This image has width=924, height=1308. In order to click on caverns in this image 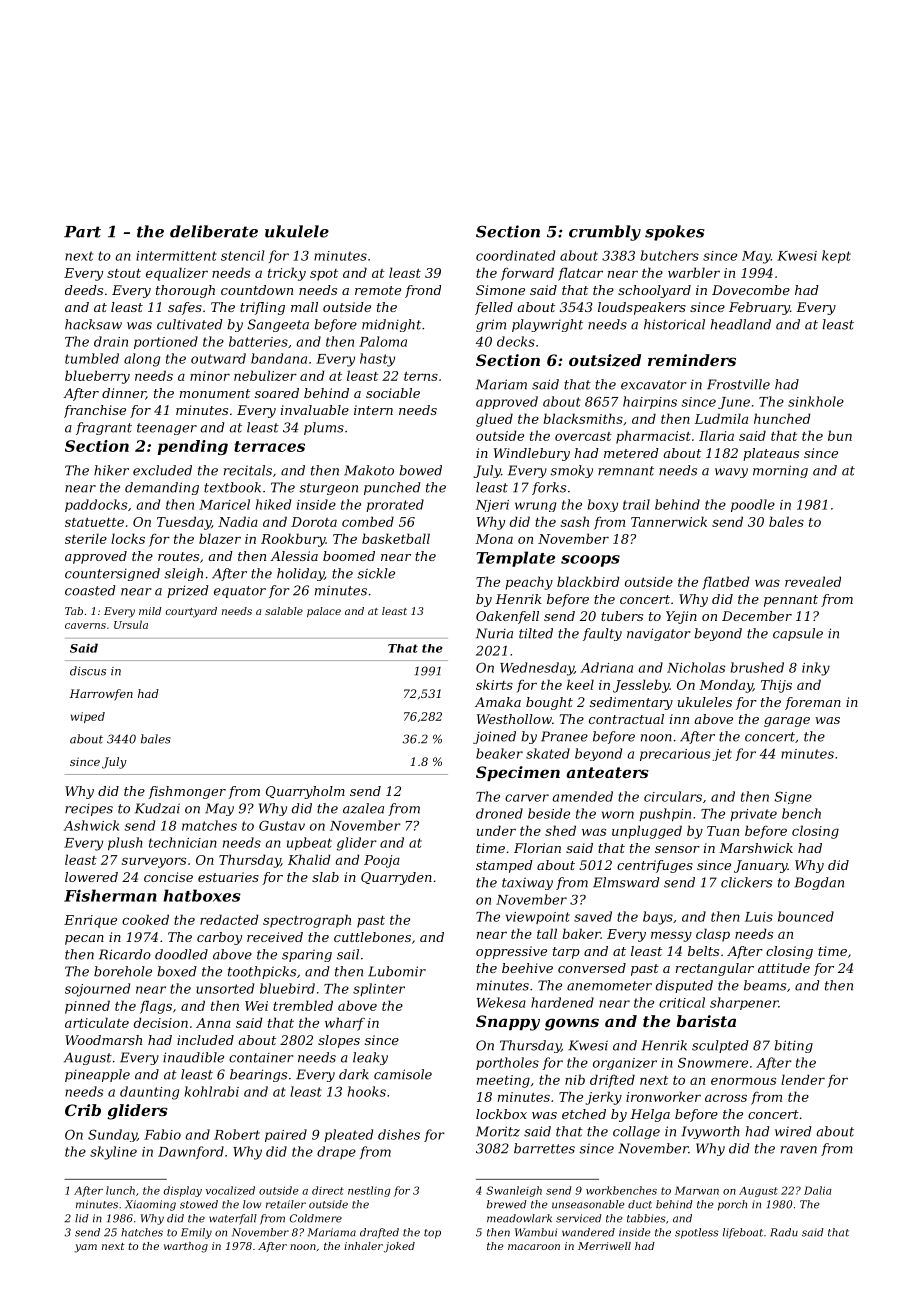, I will do `click(85, 626)`.
